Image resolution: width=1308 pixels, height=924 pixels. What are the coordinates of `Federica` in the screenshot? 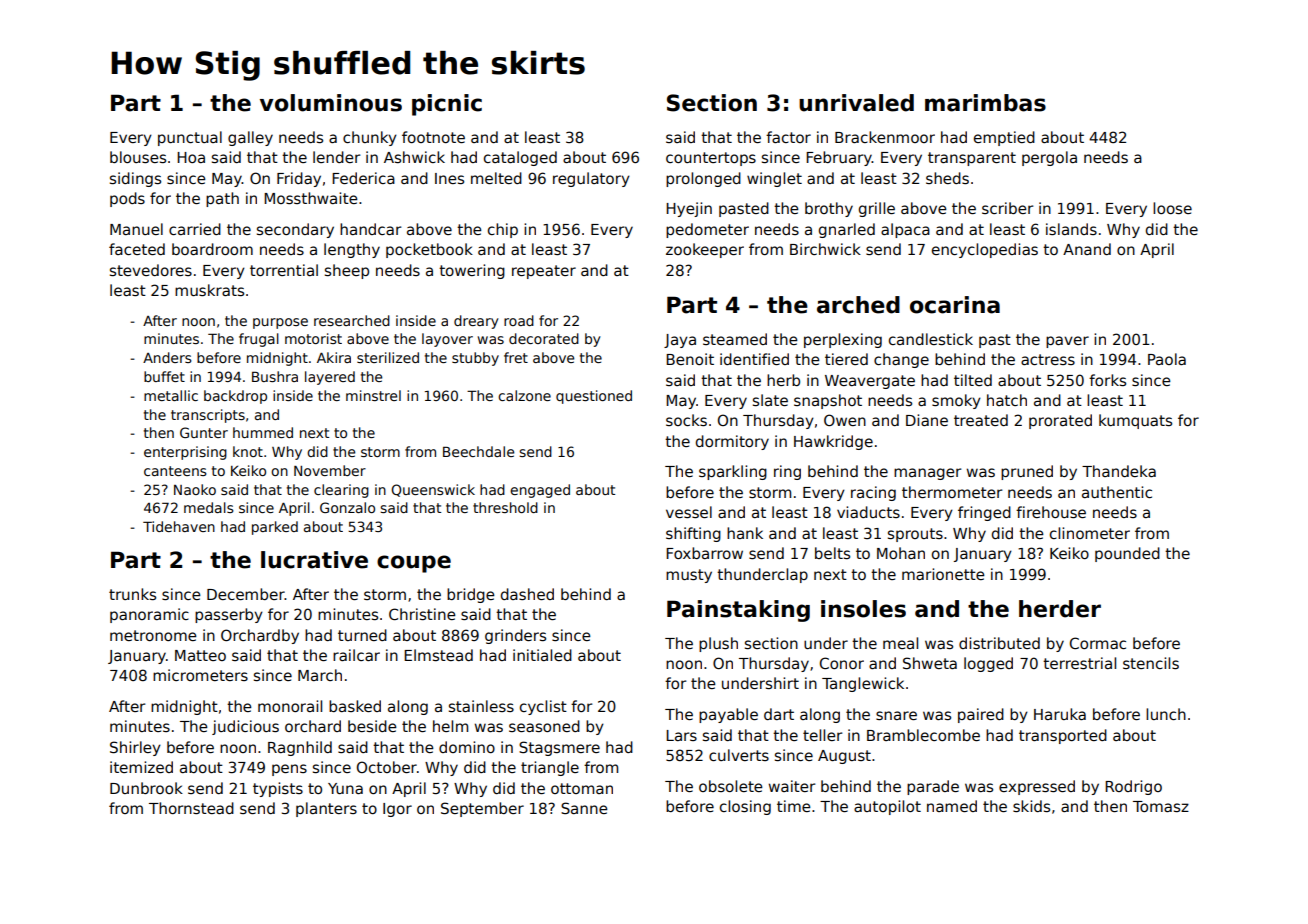 It's located at (363, 178).
